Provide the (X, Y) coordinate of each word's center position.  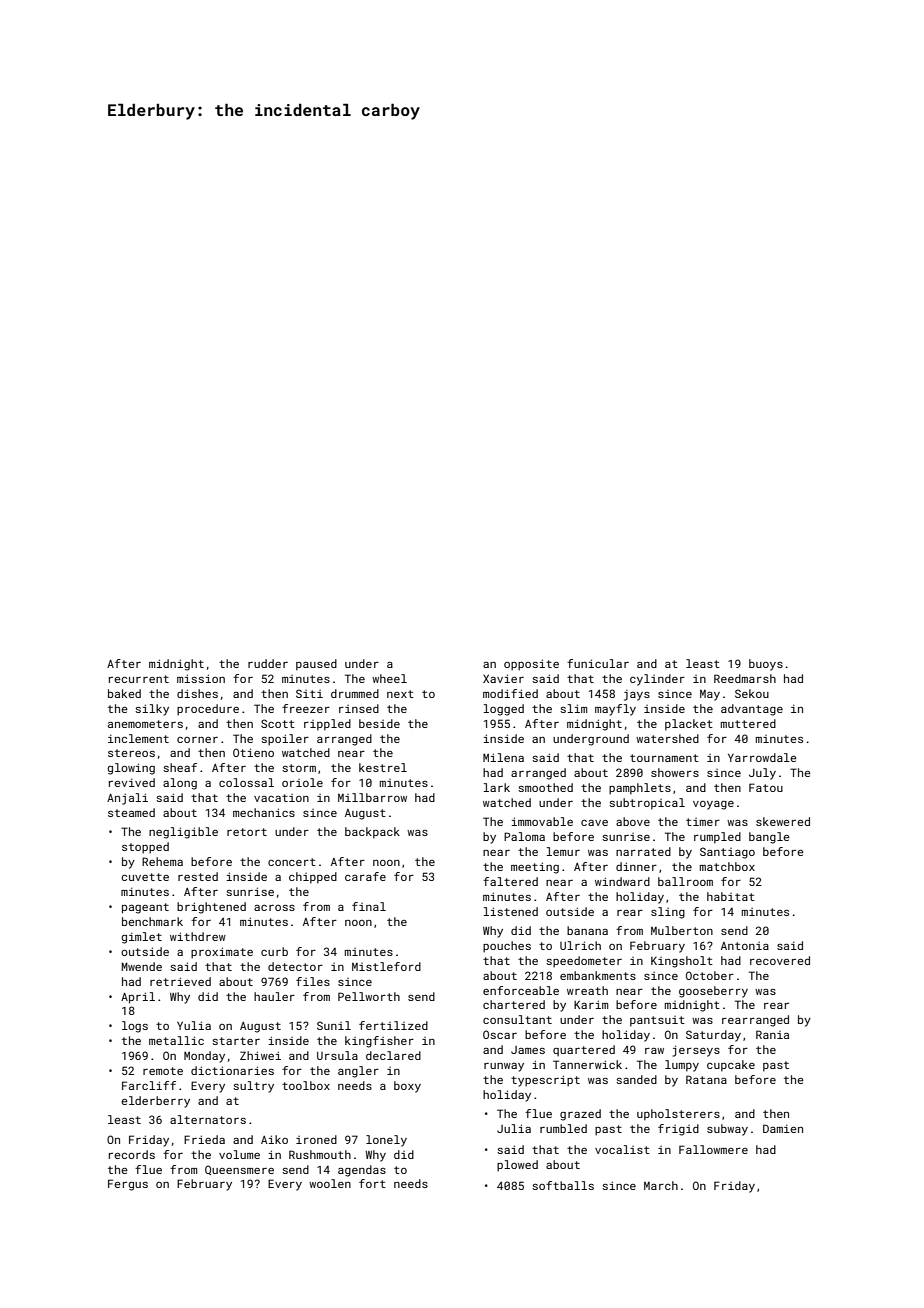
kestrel (383, 767)
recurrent (139, 679)
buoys (766, 665)
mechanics (264, 812)
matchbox (727, 866)
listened (511, 911)
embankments (598, 975)
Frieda (204, 1139)
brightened (211, 908)
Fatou (766, 787)
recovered (780, 960)
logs (135, 1027)
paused (316, 665)
